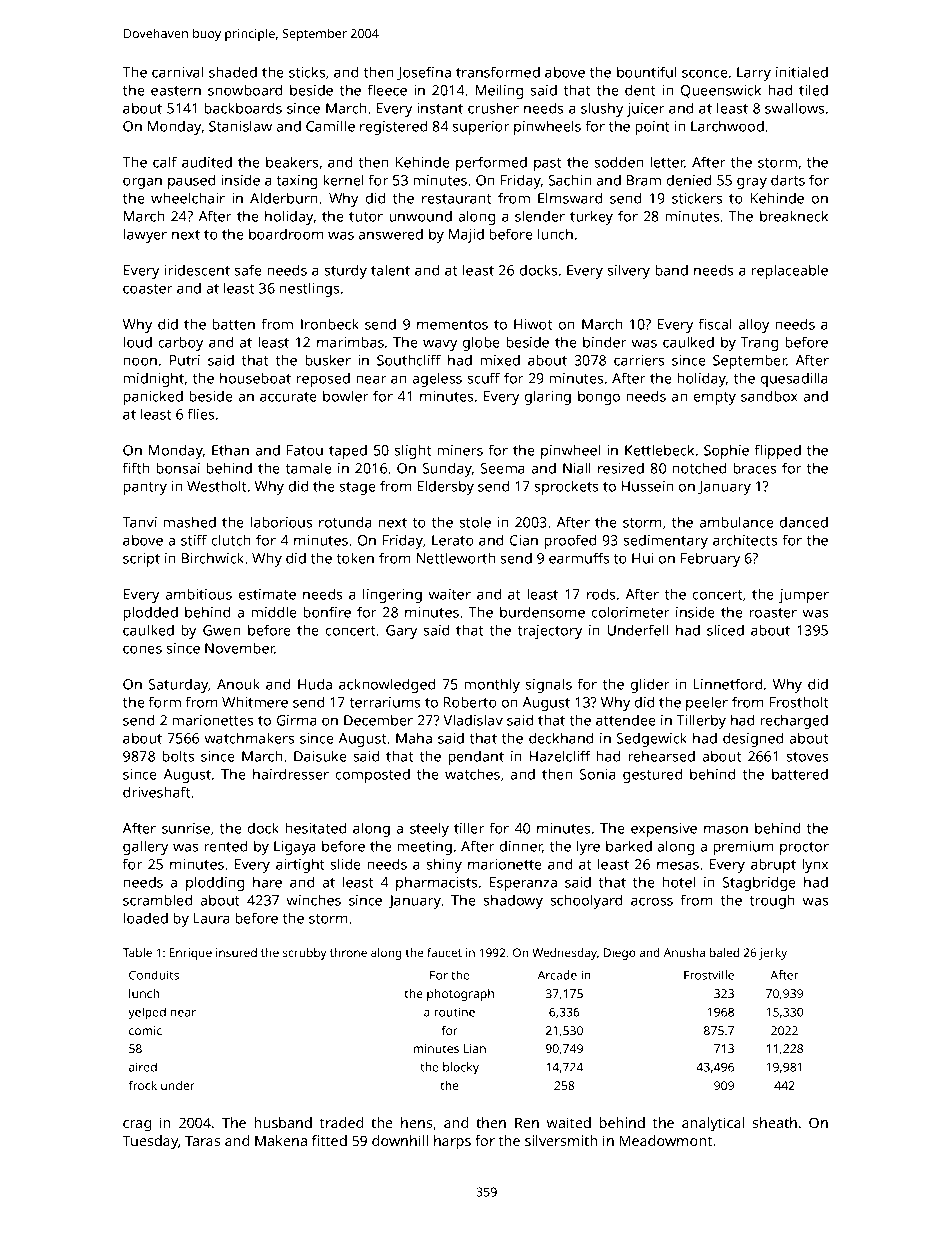 This screenshot has height=1233, width=952. What do you see at coordinates (330, 126) in the screenshot?
I see `Camille` at bounding box center [330, 126].
